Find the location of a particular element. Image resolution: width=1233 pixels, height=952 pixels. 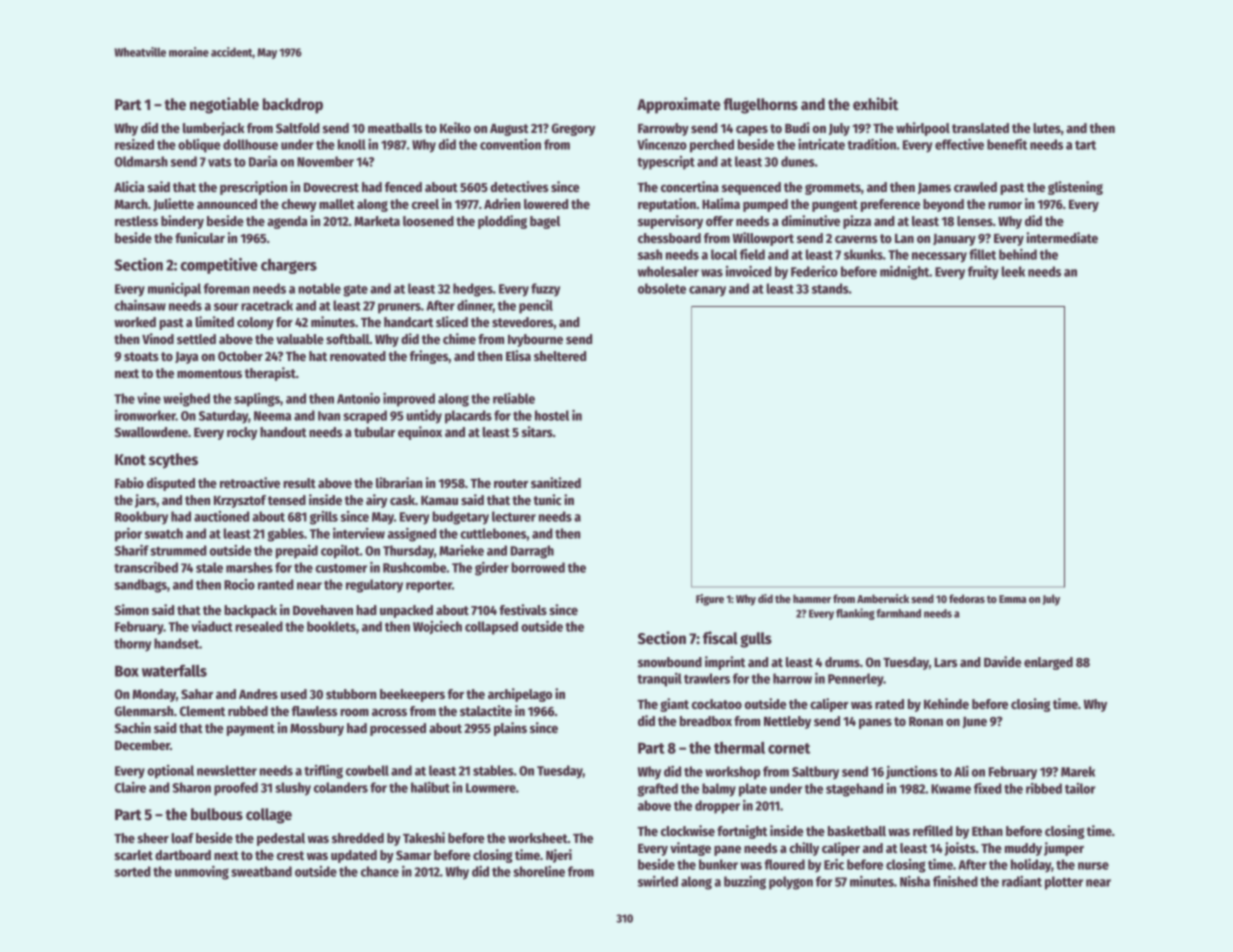

convention is located at coordinates (510, 144).
